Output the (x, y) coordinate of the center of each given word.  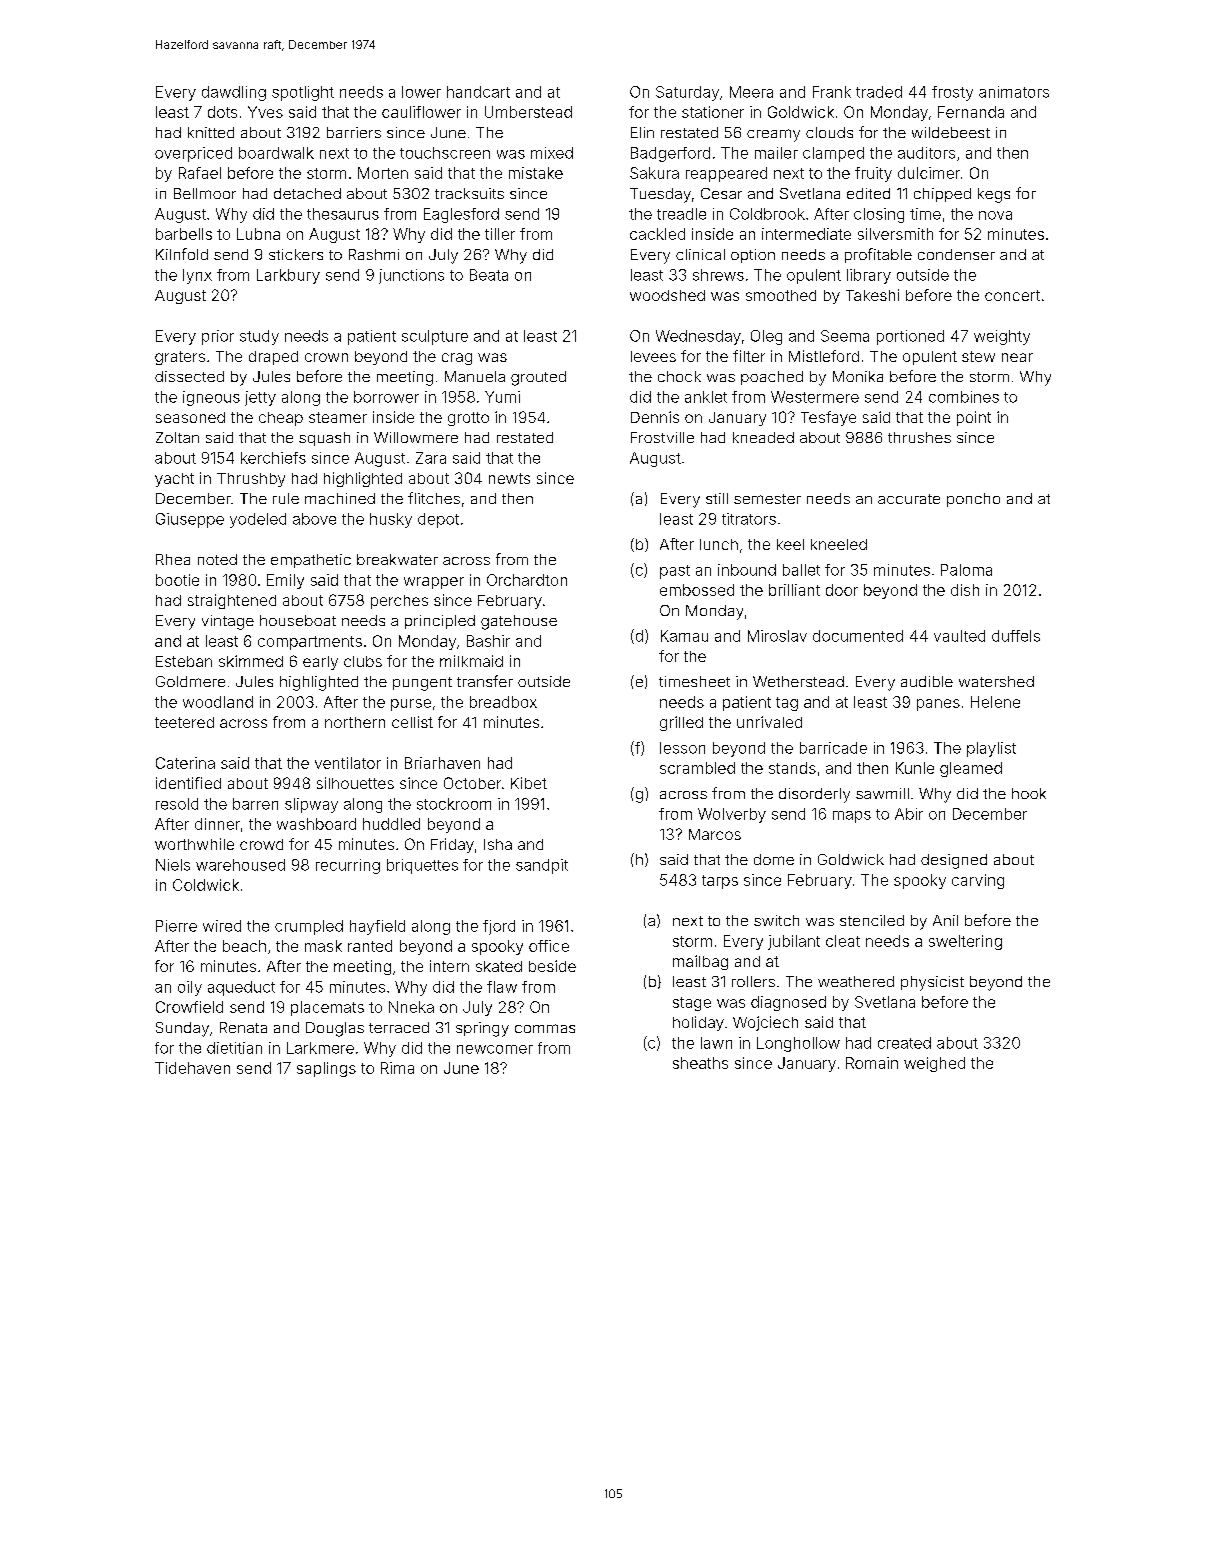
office (549, 946)
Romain (872, 1063)
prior (218, 337)
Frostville (662, 437)
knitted (211, 132)
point (974, 418)
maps (852, 817)
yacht (174, 480)
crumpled (309, 927)
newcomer (495, 1049)
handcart (478, 92)
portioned (910, 337)
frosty (952, 93)
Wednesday (698, 337)
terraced (399, 1027)
